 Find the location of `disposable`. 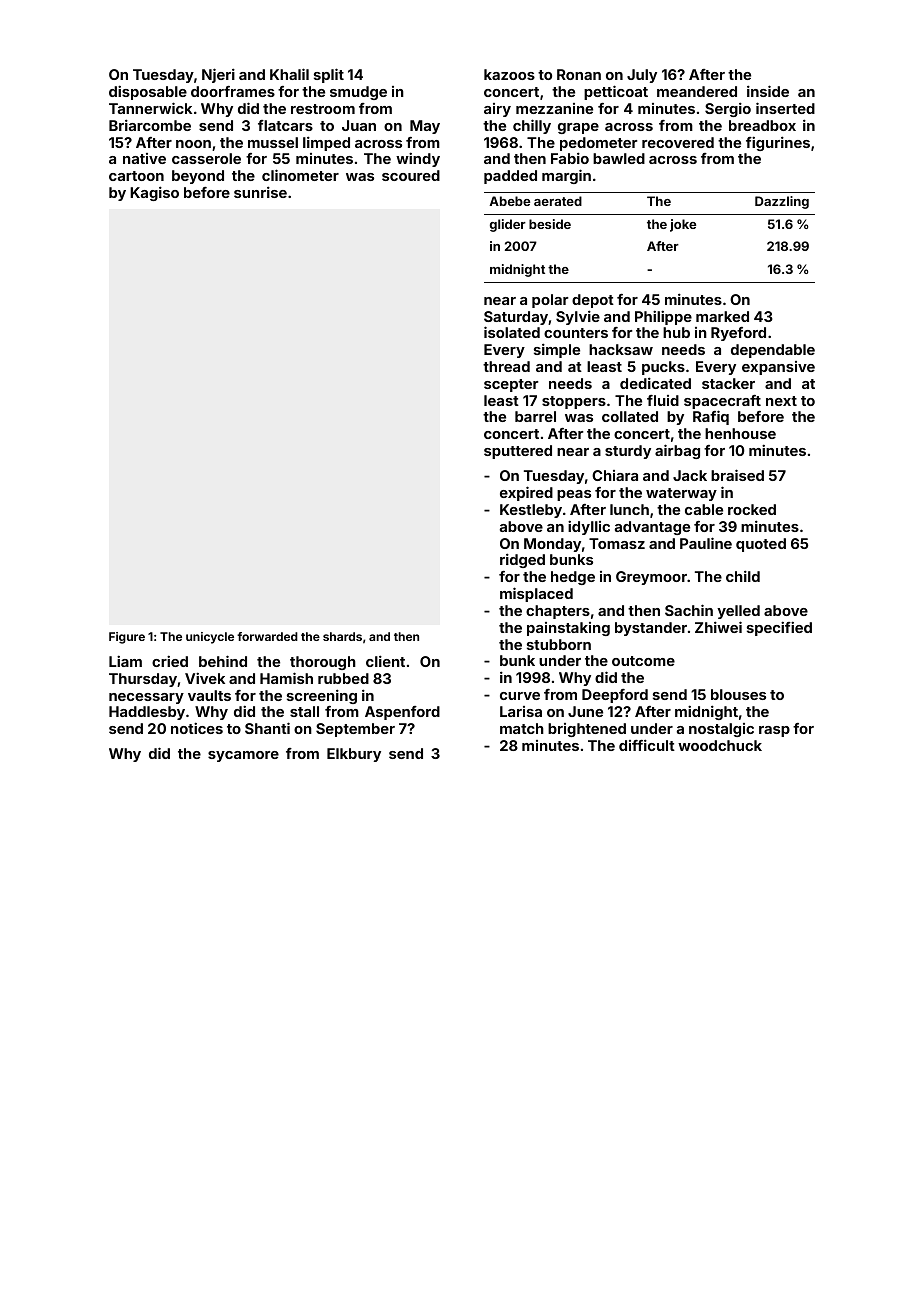

disposable is located at coordinates (148, 92).
